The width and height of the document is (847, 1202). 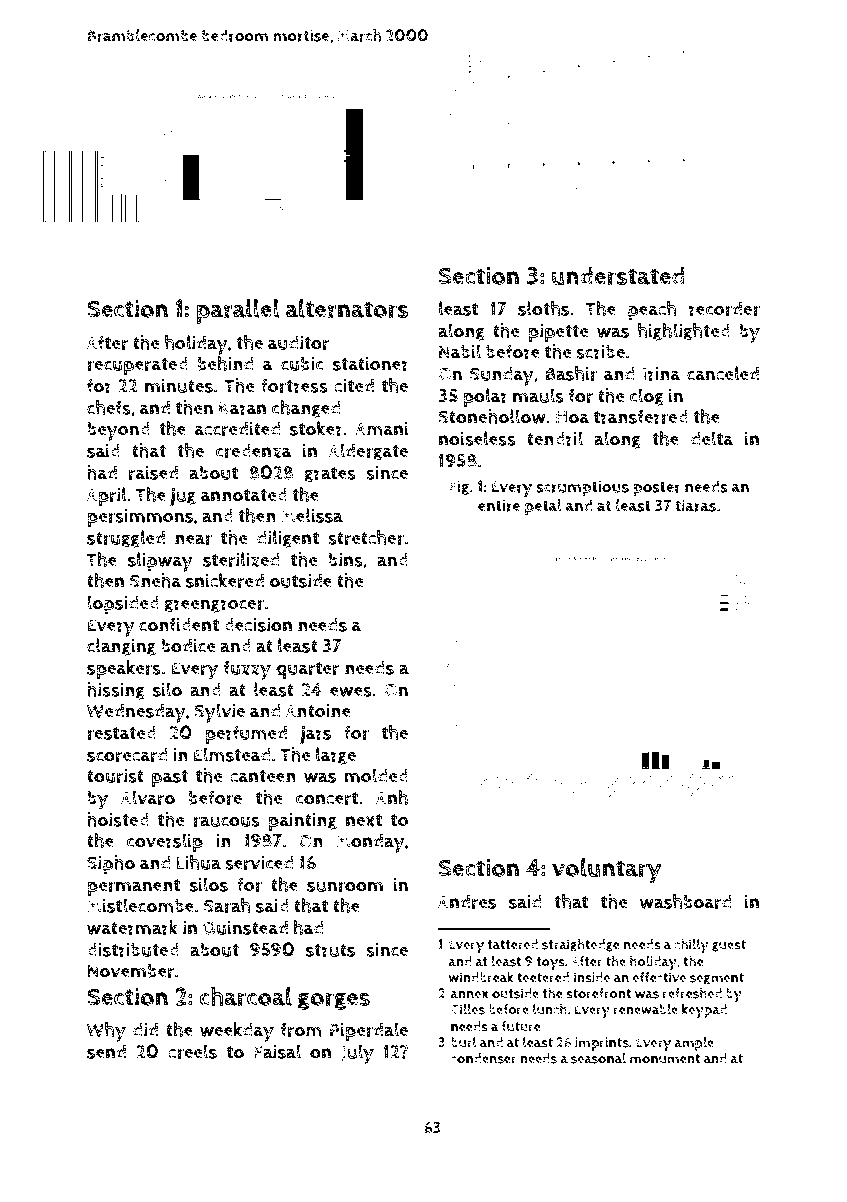 What do you see at coordinates (662, 374) in the document?
I see `Irina` at bounding box center [662, 374].
